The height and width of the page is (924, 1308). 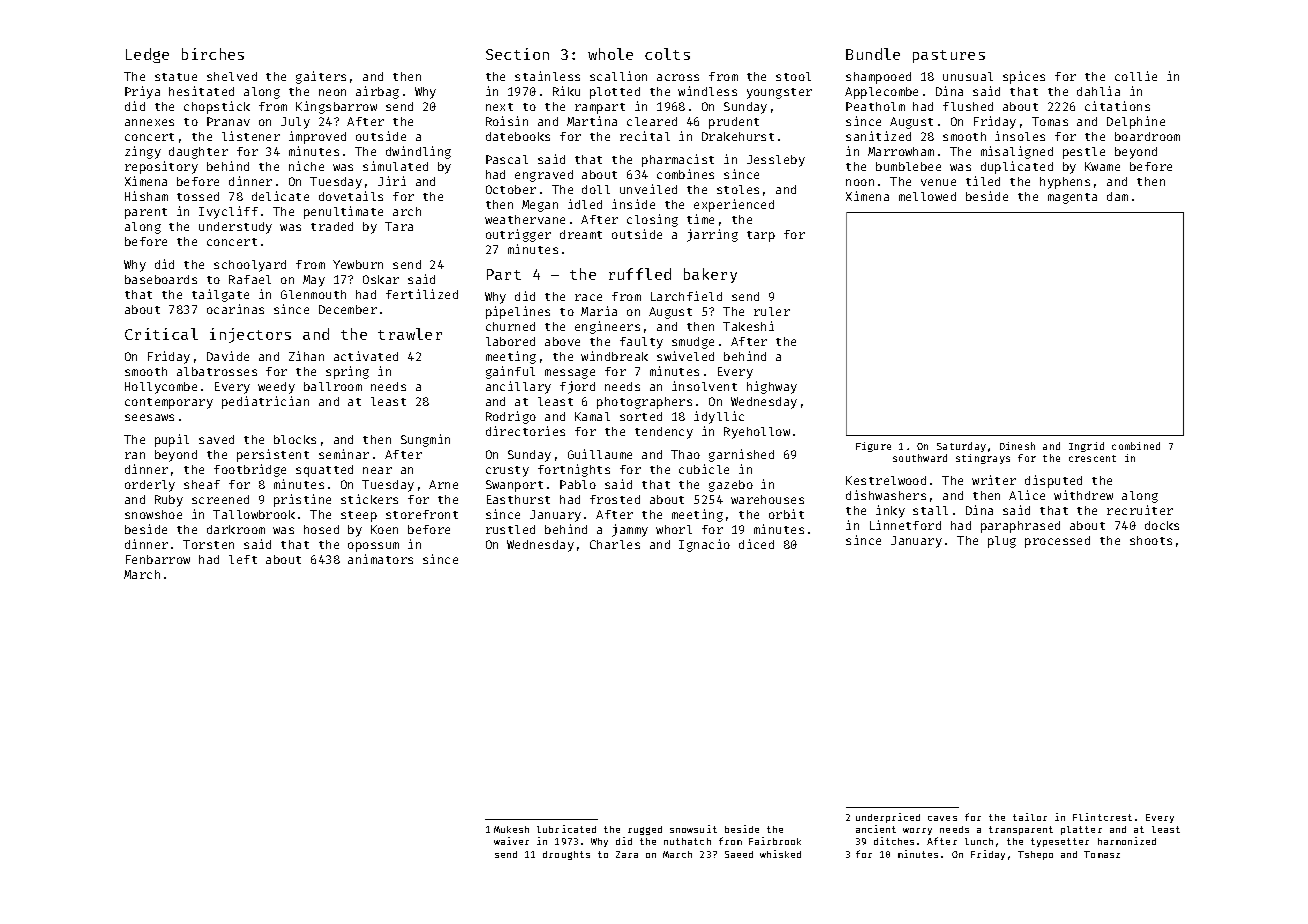 I want to click on ballroom, so click(x=333, y=386).
